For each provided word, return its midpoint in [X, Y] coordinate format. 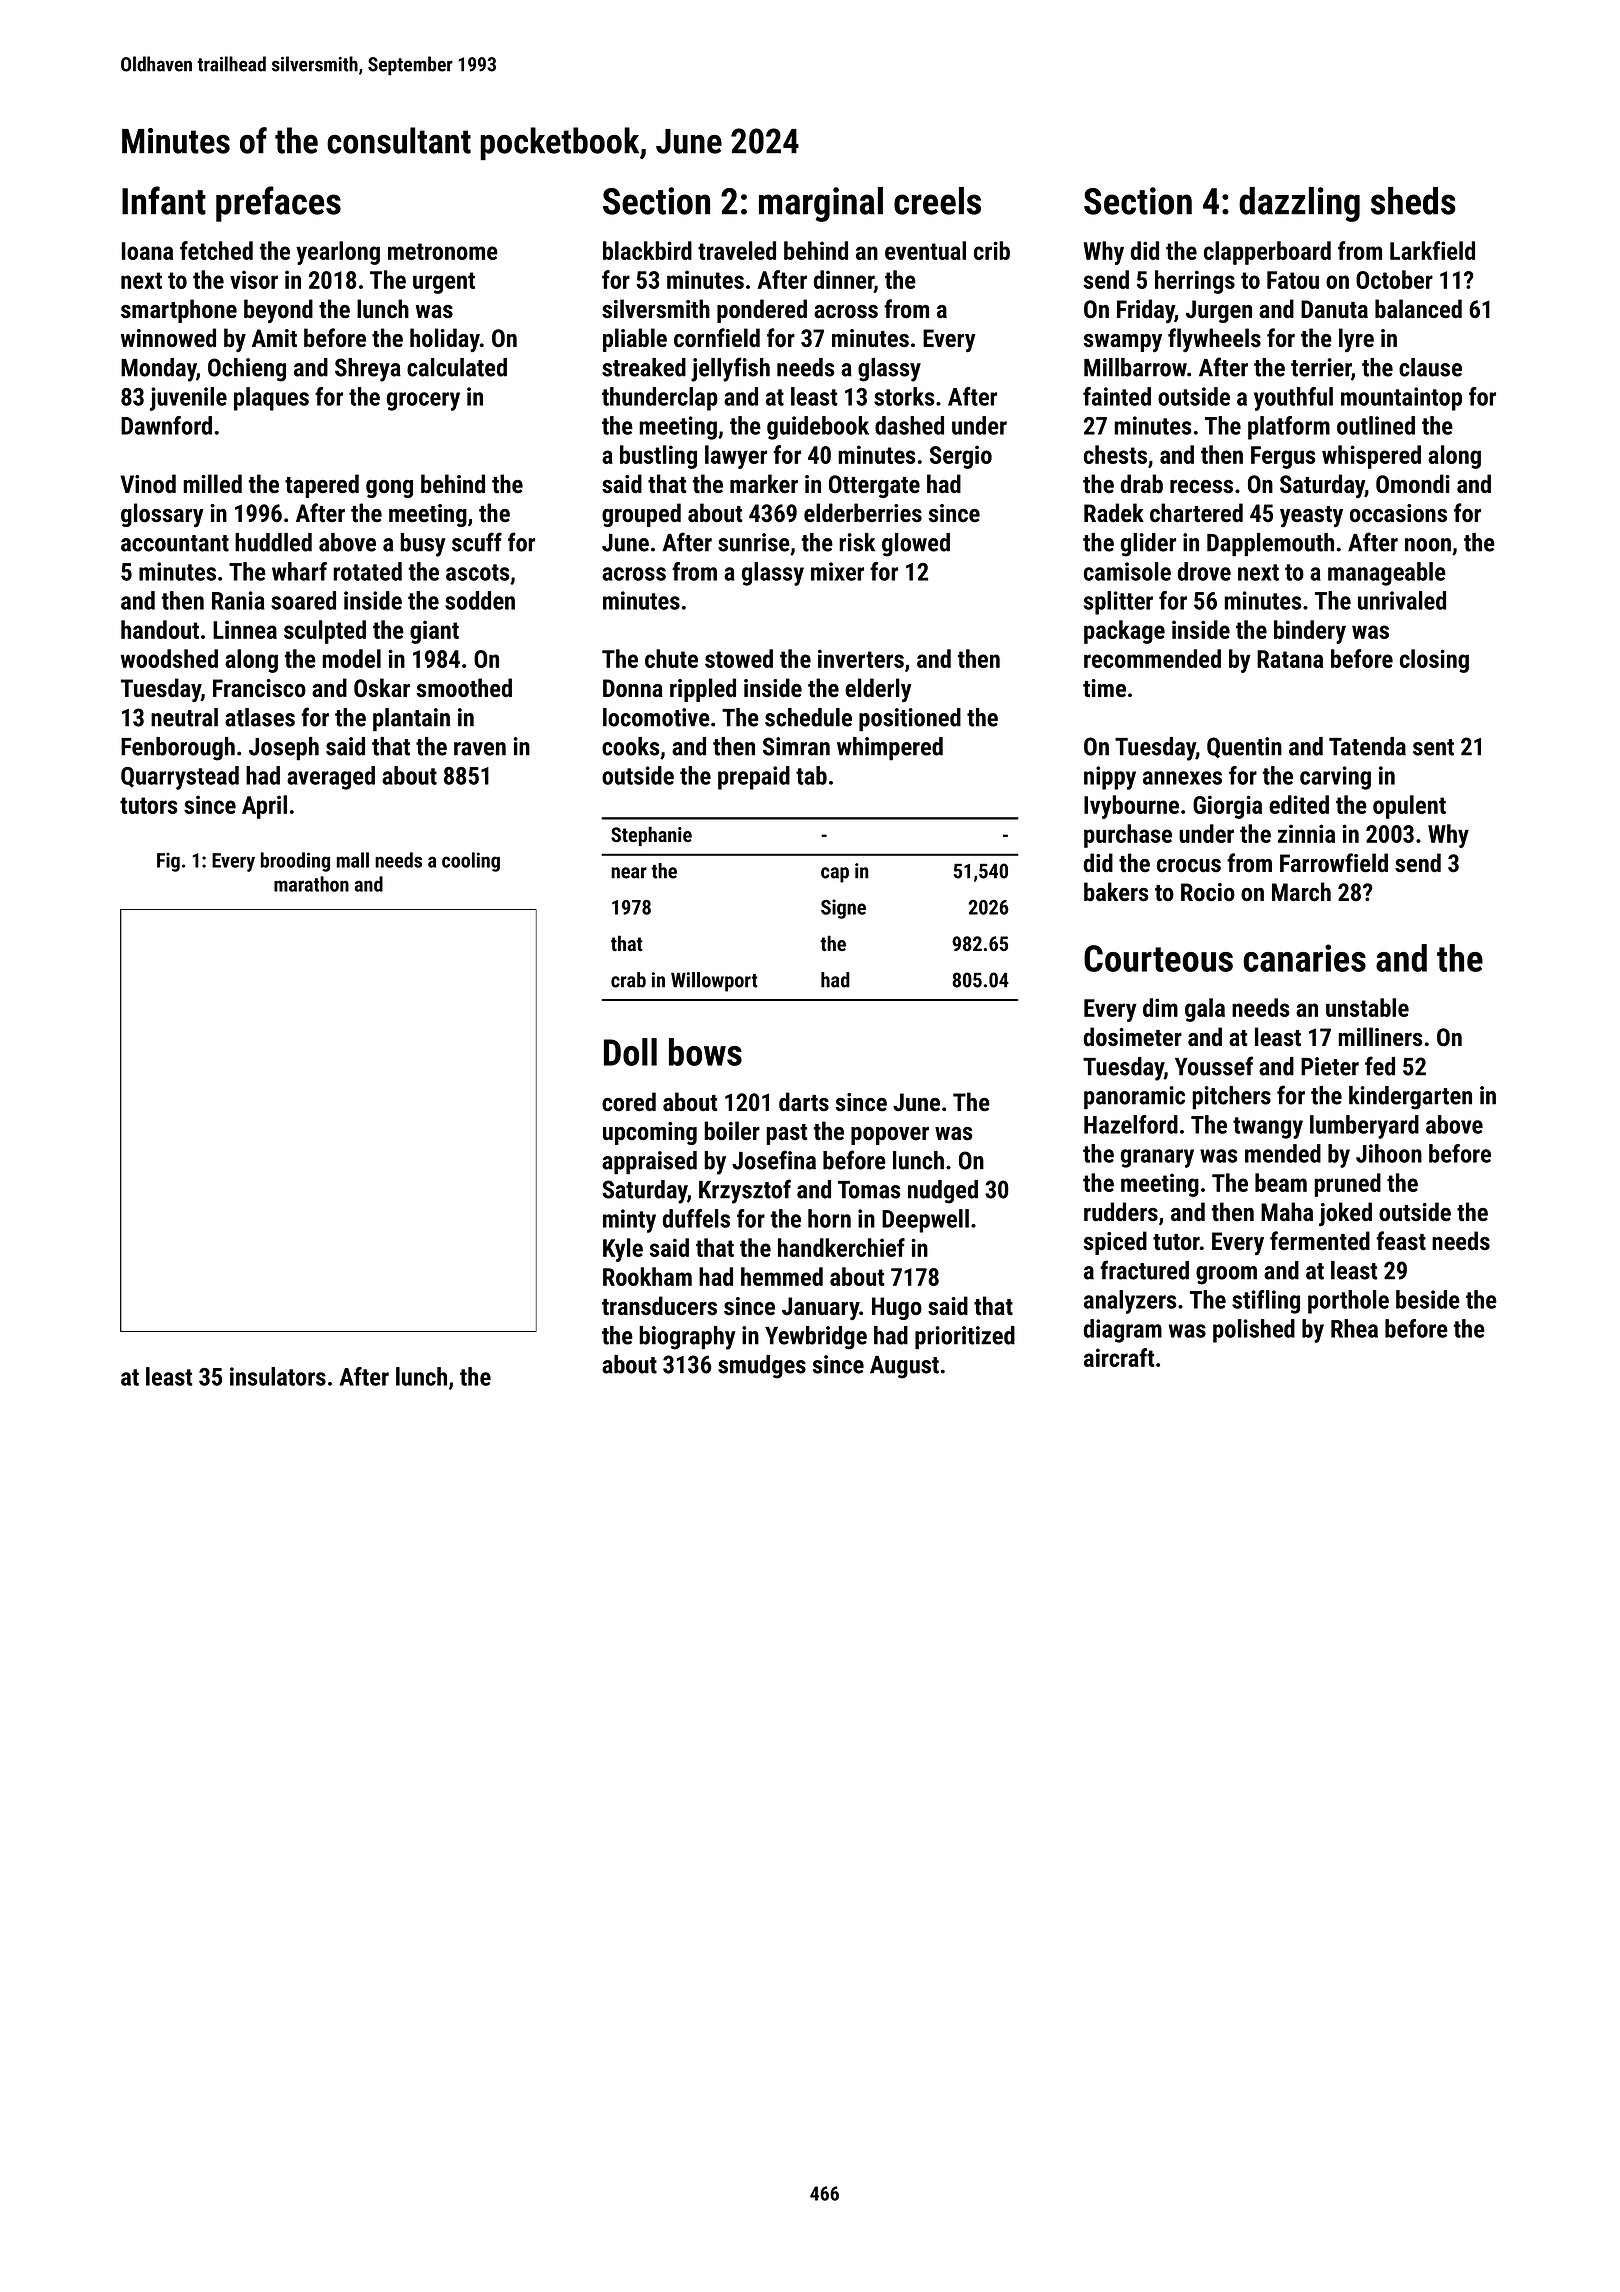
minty [629, 1221]
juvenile [188, 399]
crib [992, 250]
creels [937, 201]
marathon [311, 884]
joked [1345, 1214]
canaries [1305, 958]
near [629, 873]
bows [705, 1052]
